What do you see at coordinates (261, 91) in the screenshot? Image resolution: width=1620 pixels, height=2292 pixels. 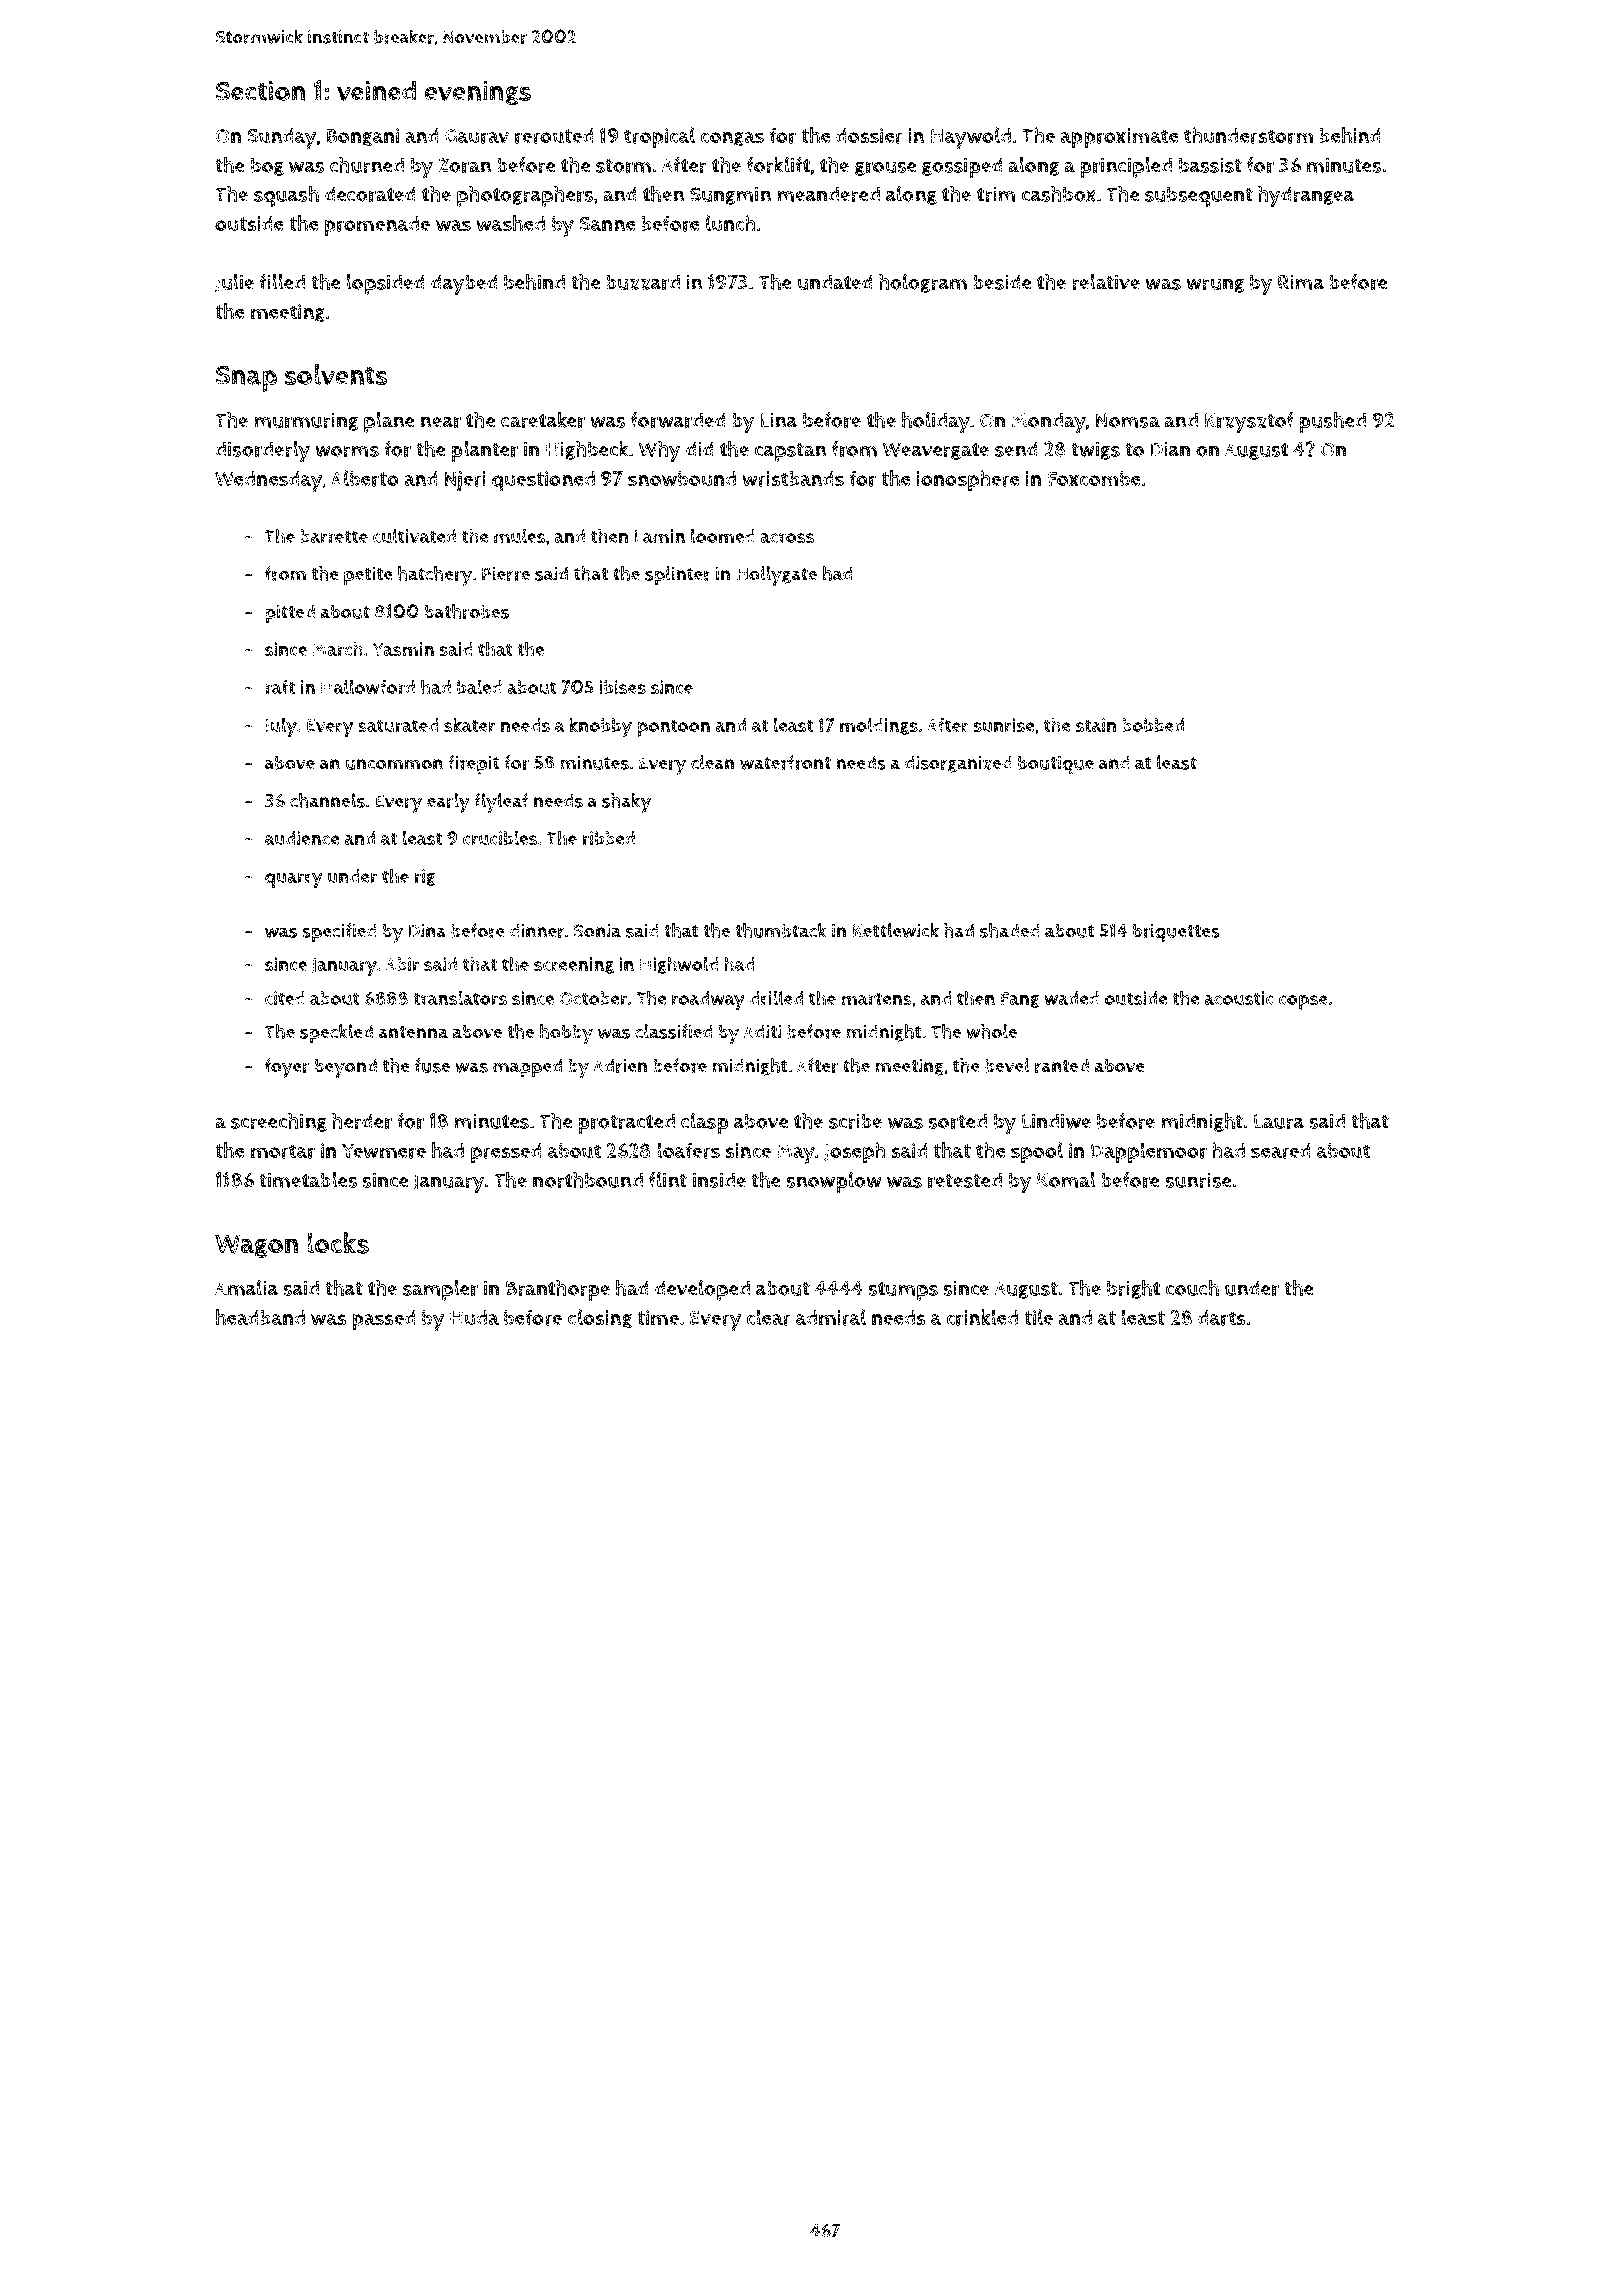 I see `Section` at bounding box center [261, 91].
